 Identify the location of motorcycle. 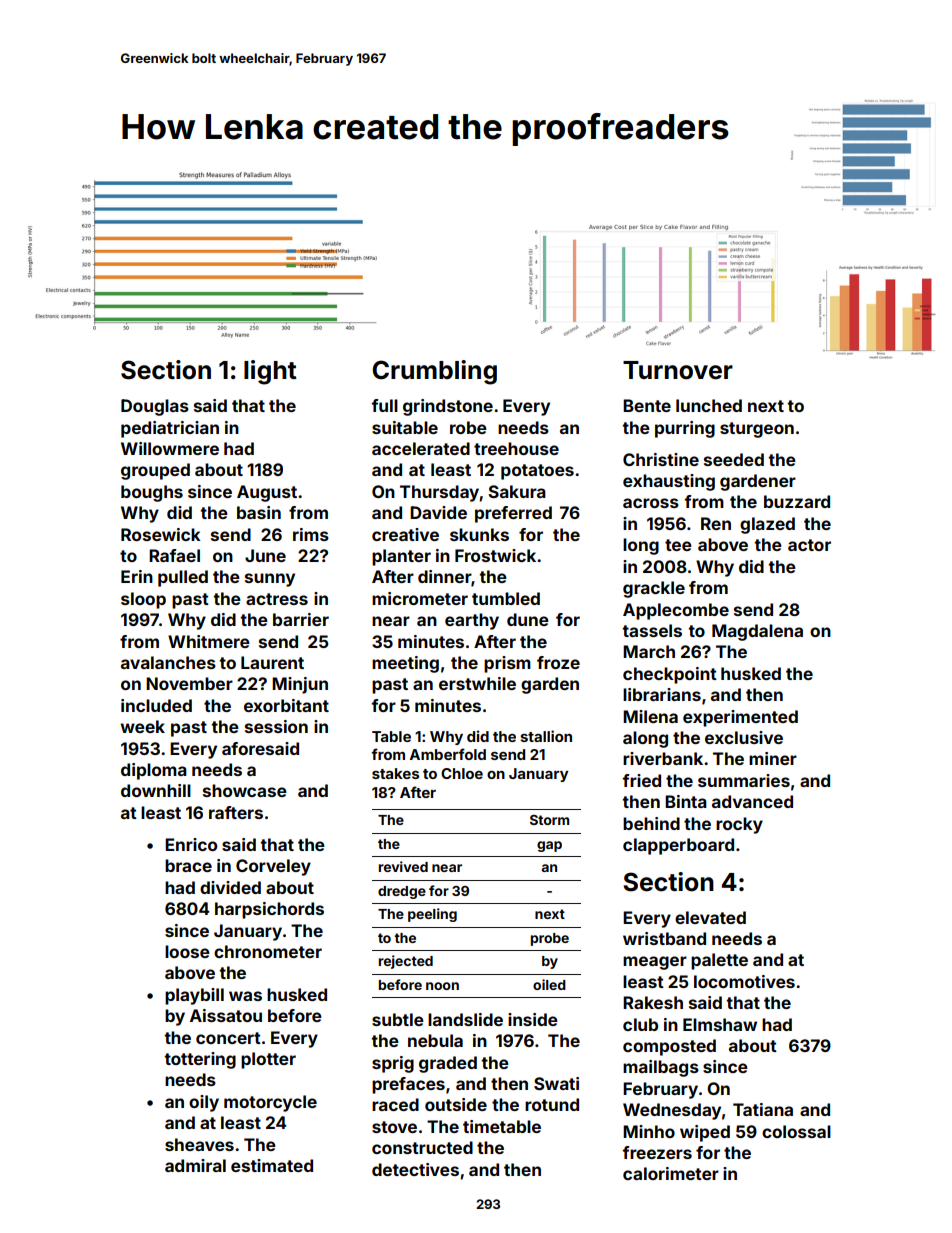
(270, 1103).
